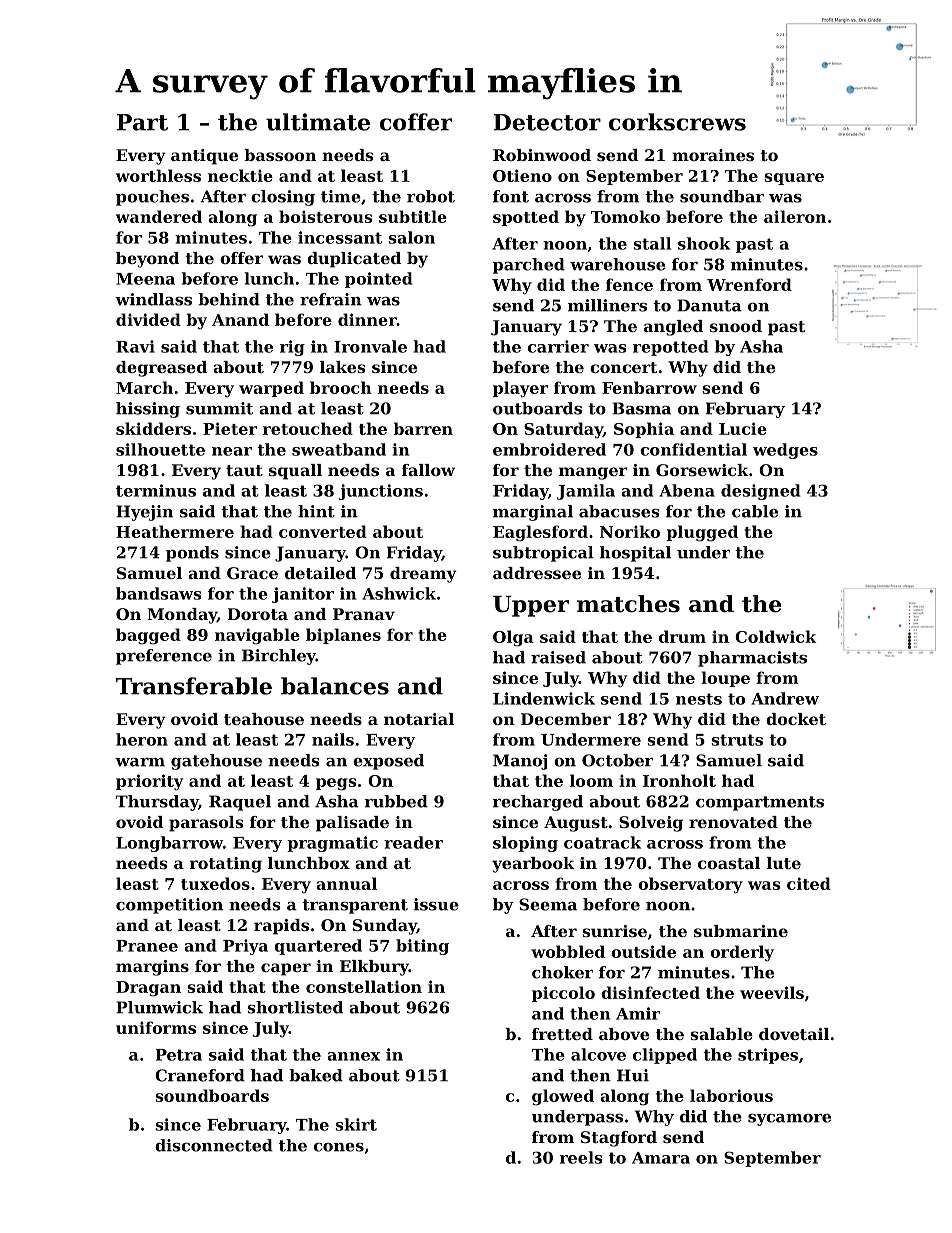 Image resolution: width=952 pixels, height=1233 pixels. What do you see at coordinates (316, 1075) in the page?
I see `baked` at bounding box center [316, 1075].
